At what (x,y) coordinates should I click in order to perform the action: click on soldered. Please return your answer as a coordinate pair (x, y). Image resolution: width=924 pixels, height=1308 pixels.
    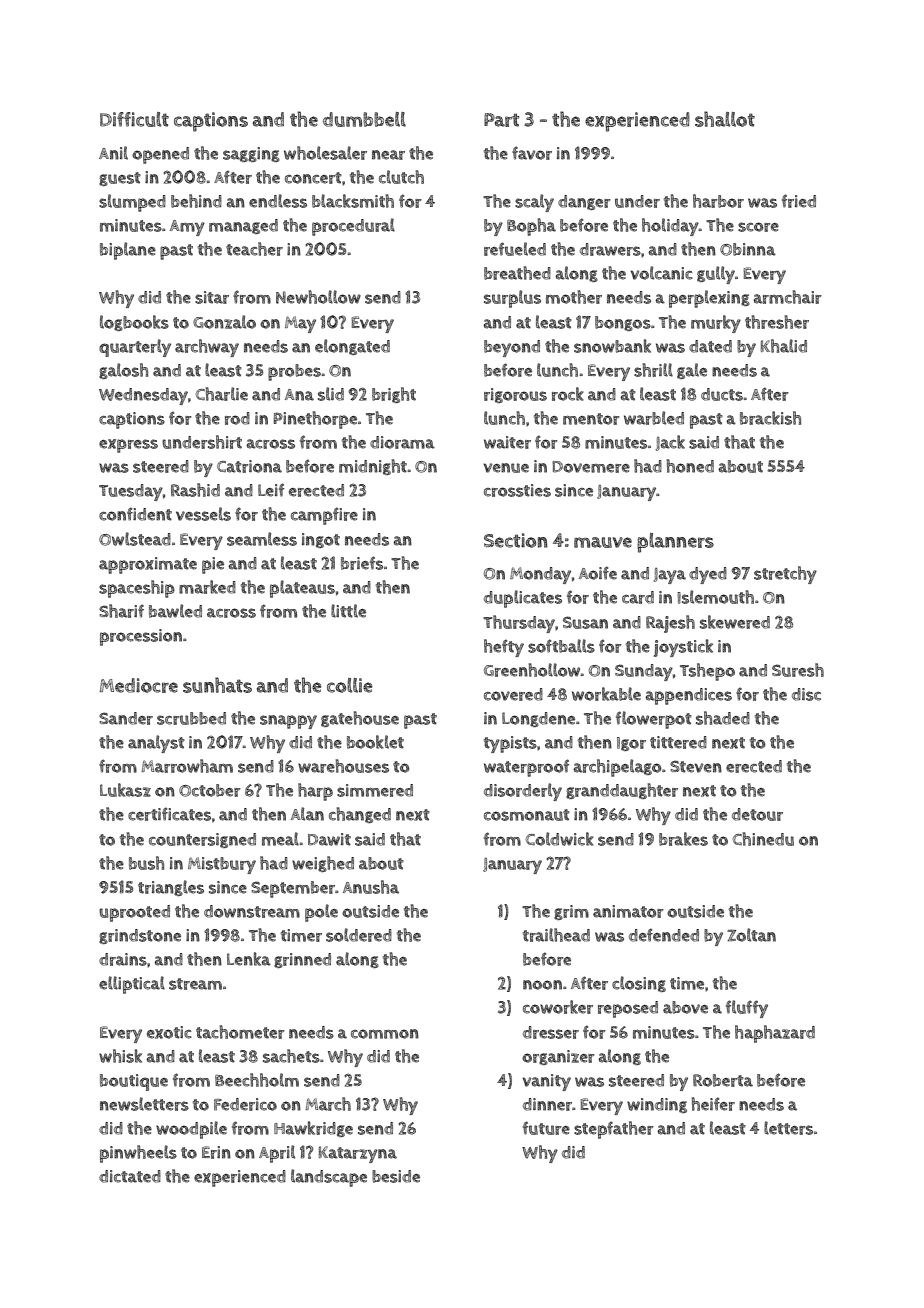
    Looking at the image, I should click on (359, 935).
